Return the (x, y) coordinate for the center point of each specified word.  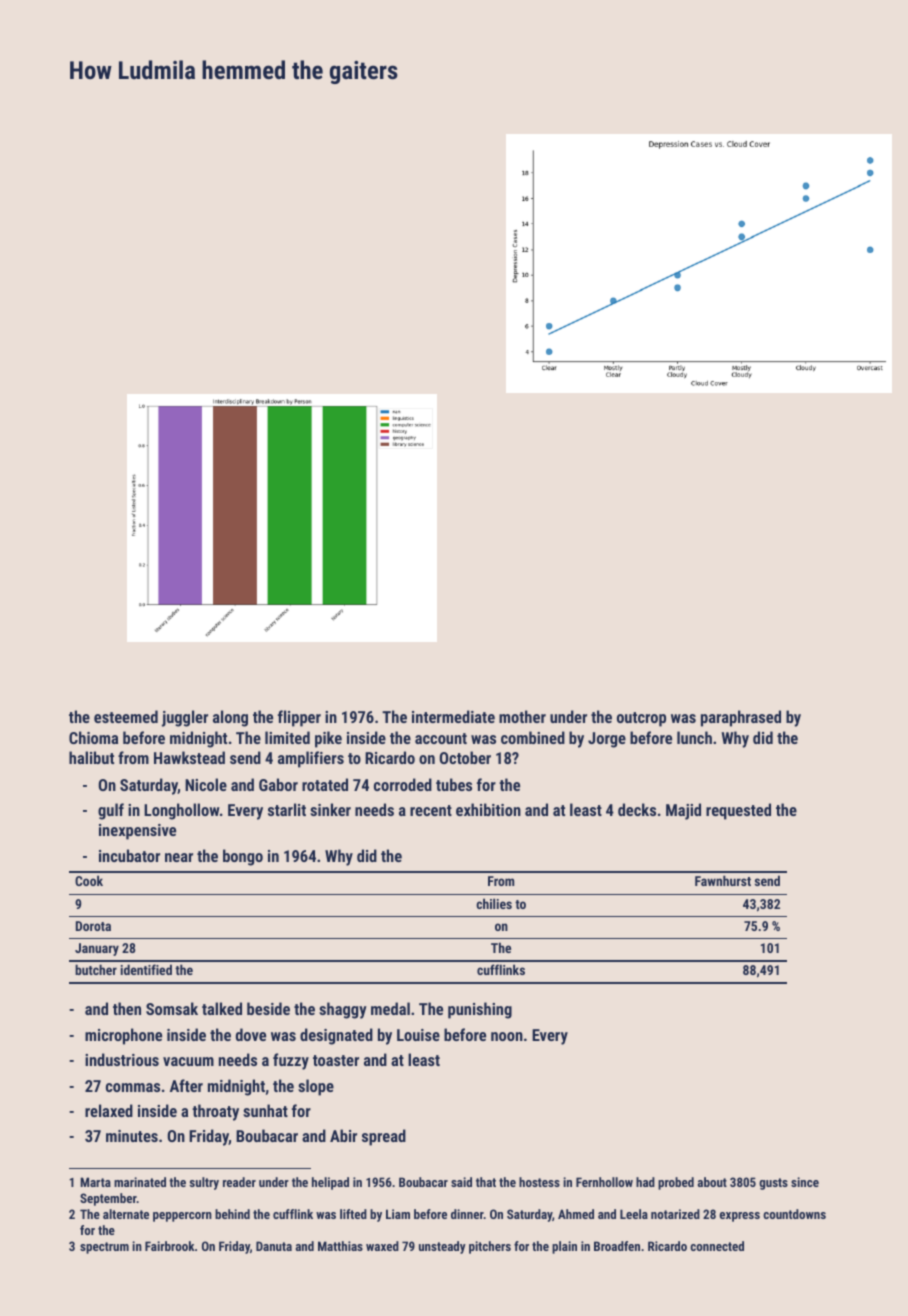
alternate (126, 1214)
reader (239, 1182)
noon (507, 1036)
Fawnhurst (723, 880)
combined (533, 737)
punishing (480, 1010)
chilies (494, 903)
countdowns (794, 1214)
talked (222, 1008)
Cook (89, 880)
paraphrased (741, 718)
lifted (353, 1214)
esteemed (126, 716)
